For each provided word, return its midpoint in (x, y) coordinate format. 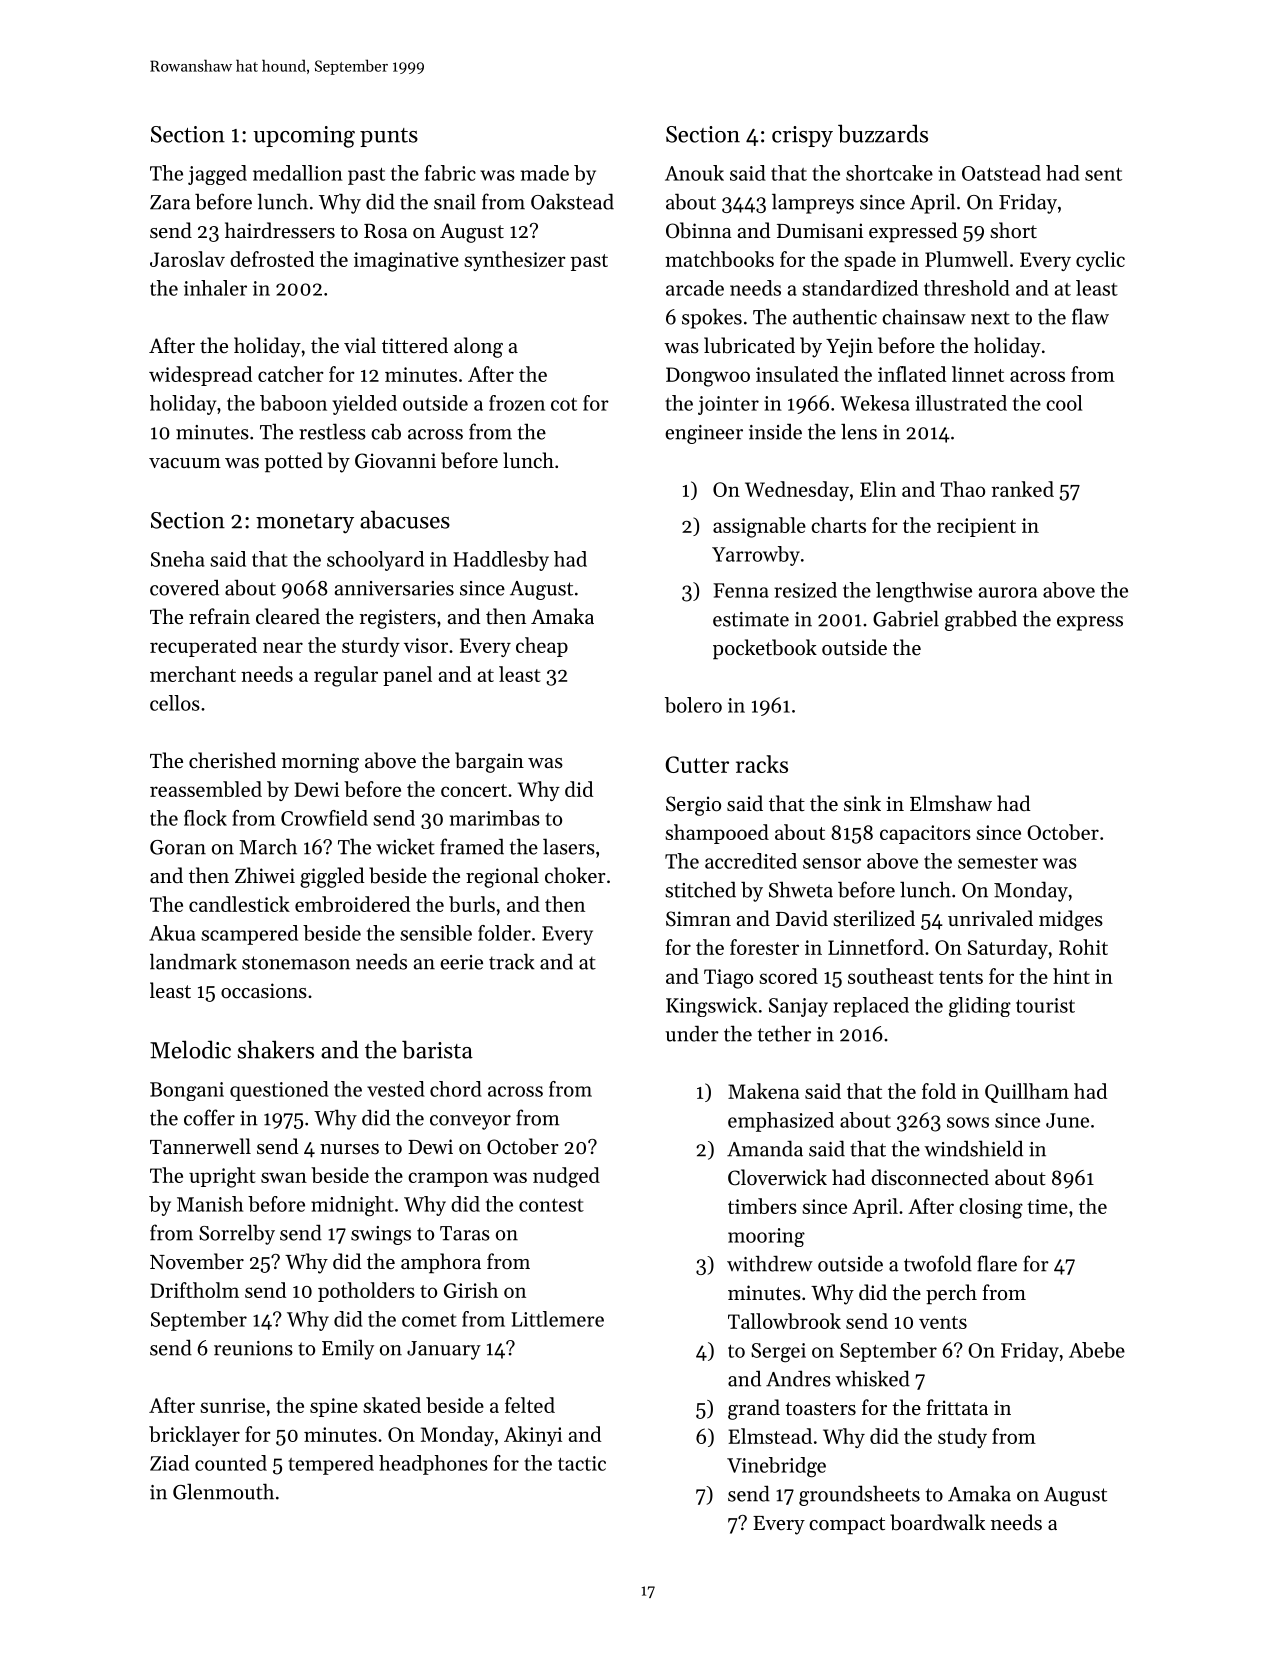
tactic (582, 1463)
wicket (405, 846)
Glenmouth (223, 1491)
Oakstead (572, 201)
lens (859, 431)
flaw (1090, 316)
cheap (542, 647)
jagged (217, 175)
